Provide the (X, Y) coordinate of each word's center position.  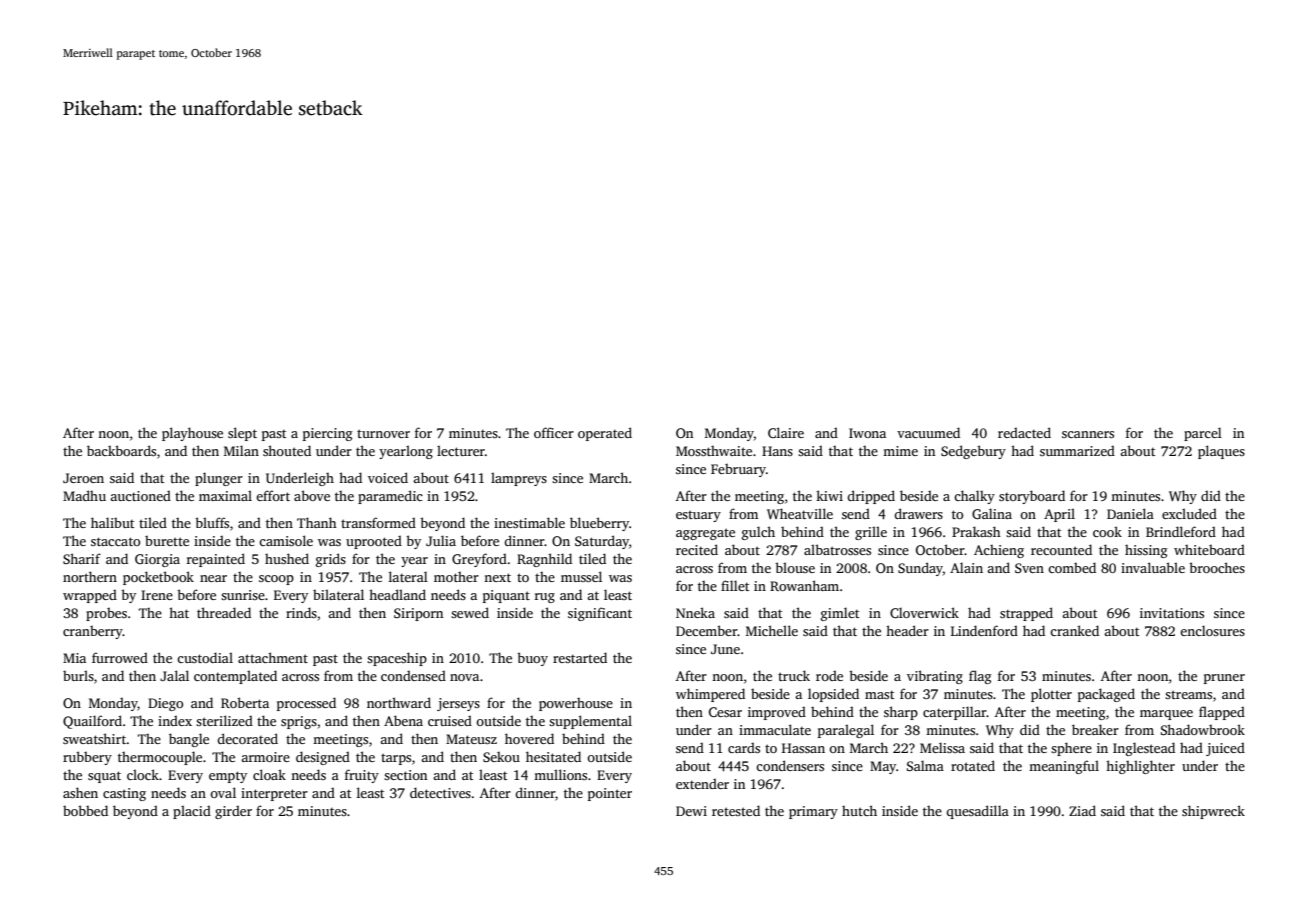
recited (697, 549)
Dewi (691, 811)
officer (554, 432)
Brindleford (1181, 531)
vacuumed (928, 432)
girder (233, 812)
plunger (219, 479)
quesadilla (977, 812)
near (213, 578)
